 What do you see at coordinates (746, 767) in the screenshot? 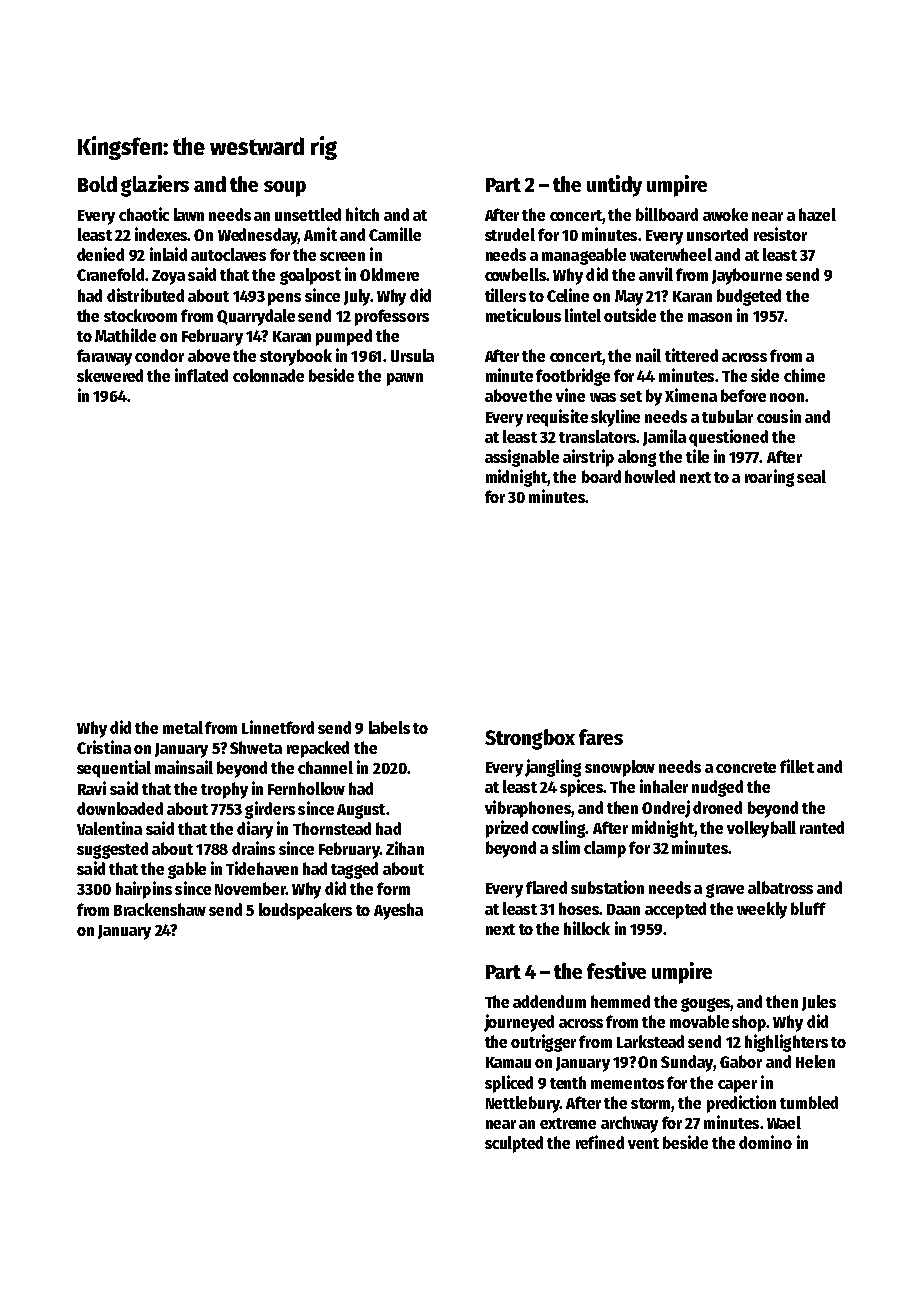
I see `concrete` at bounding box center [746, 767].
